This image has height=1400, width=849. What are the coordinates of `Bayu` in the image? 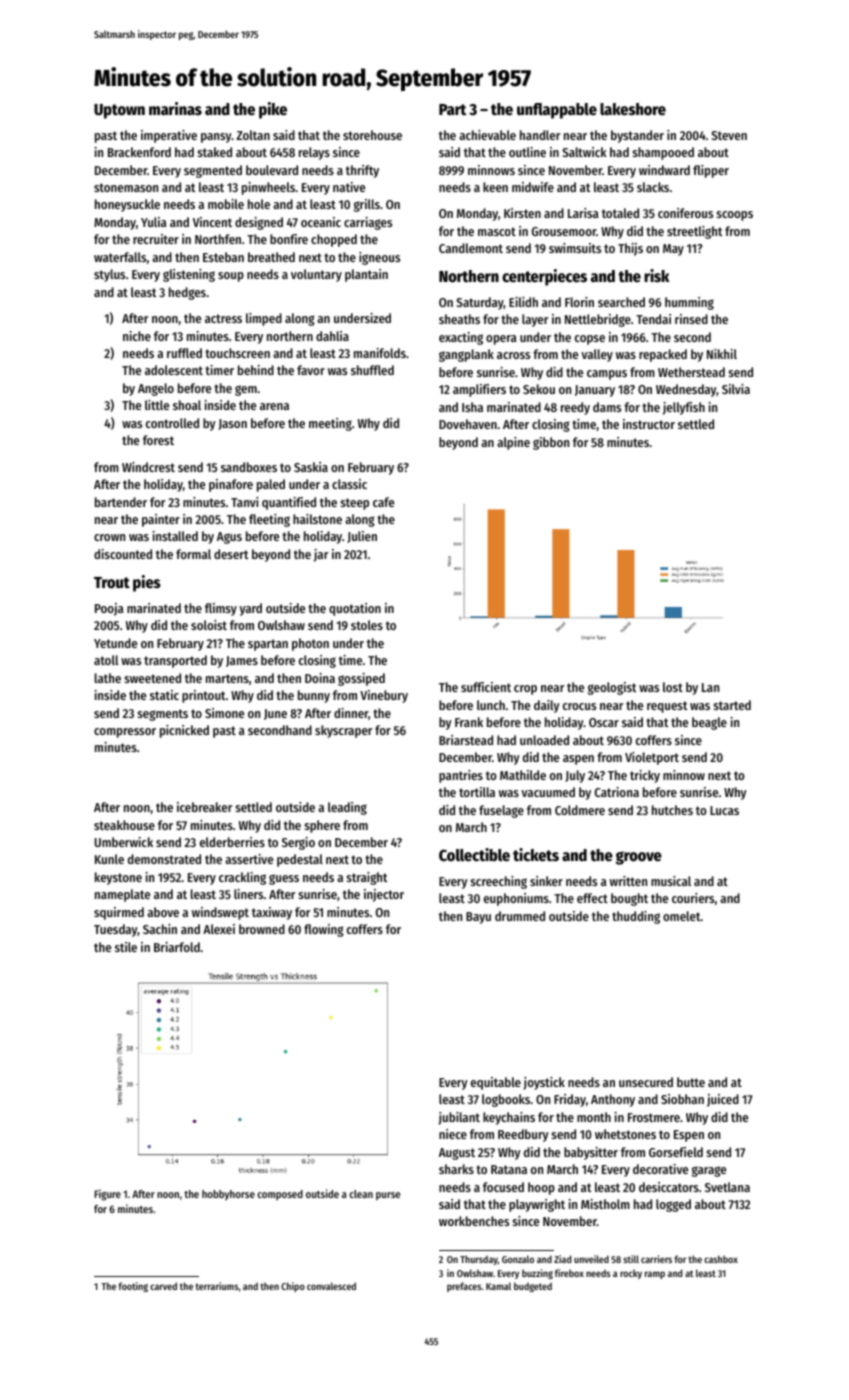 It's located at (478, 918).
